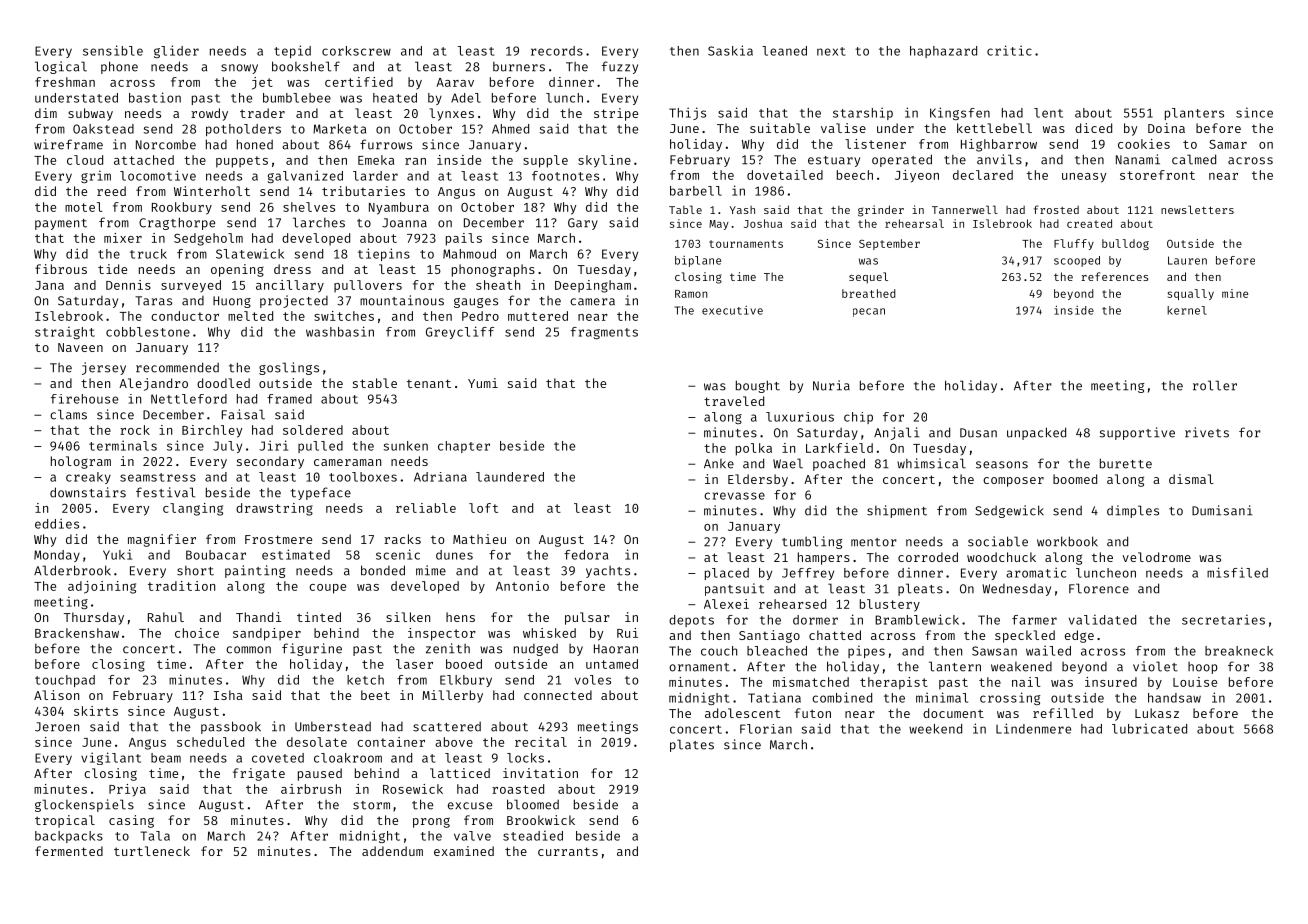 The image size is (1308, 924). Describe the element at coordinates (608, 572) in the screenshot. I see `yachts` at that location.
